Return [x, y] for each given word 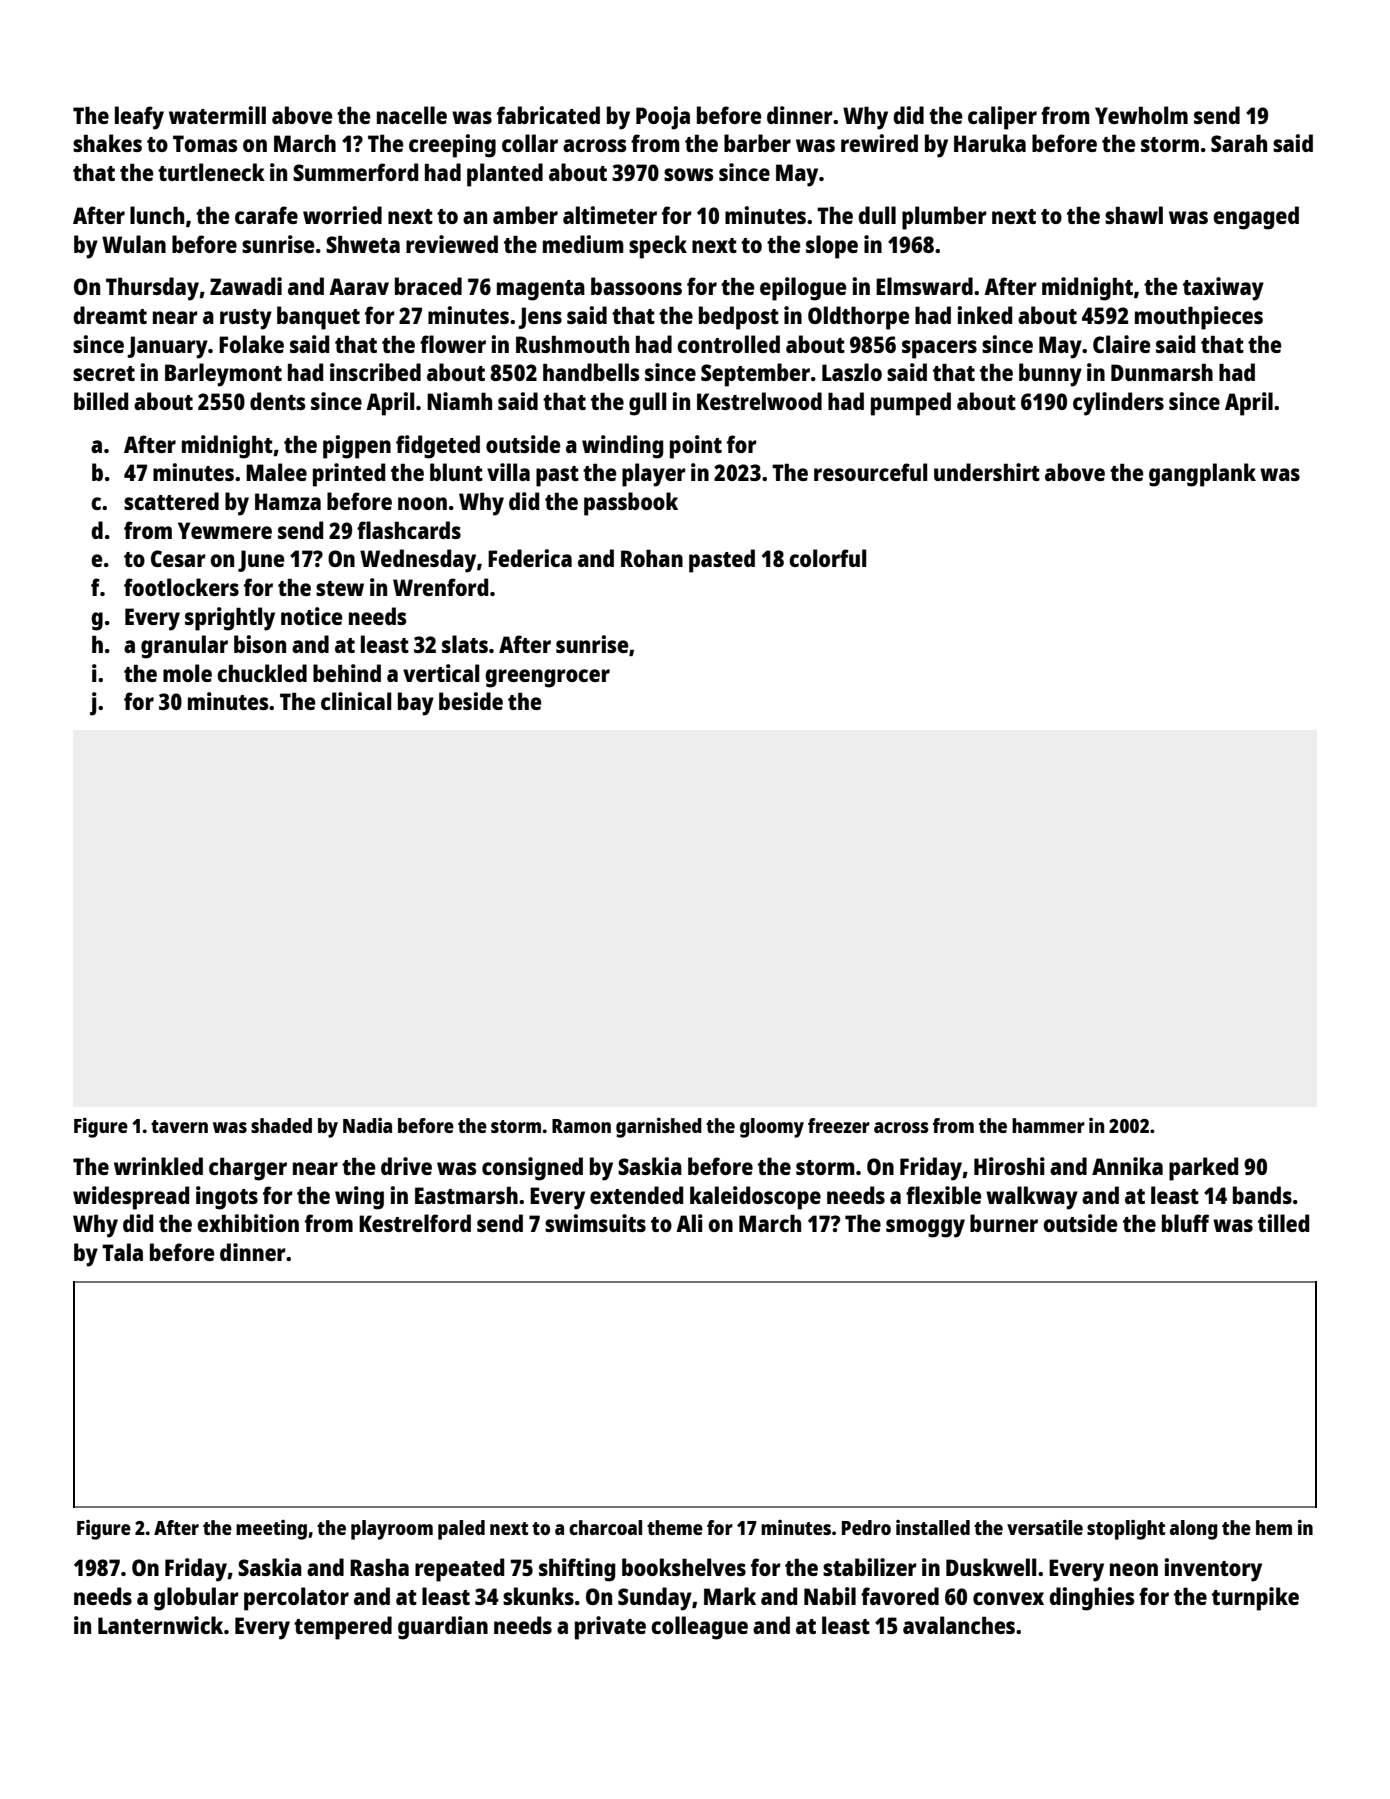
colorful [827, 558]
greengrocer [547, 678]
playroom [392, 1530]
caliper [1002, 118]
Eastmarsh [466, 1195]
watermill [217, 115]
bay [416, 704]
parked [1203, 1169]
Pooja [663, 118]
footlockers [181, 587]
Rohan [652, 558]
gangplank [1202, 475]
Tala [122, 1252]
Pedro [866, 1527]
